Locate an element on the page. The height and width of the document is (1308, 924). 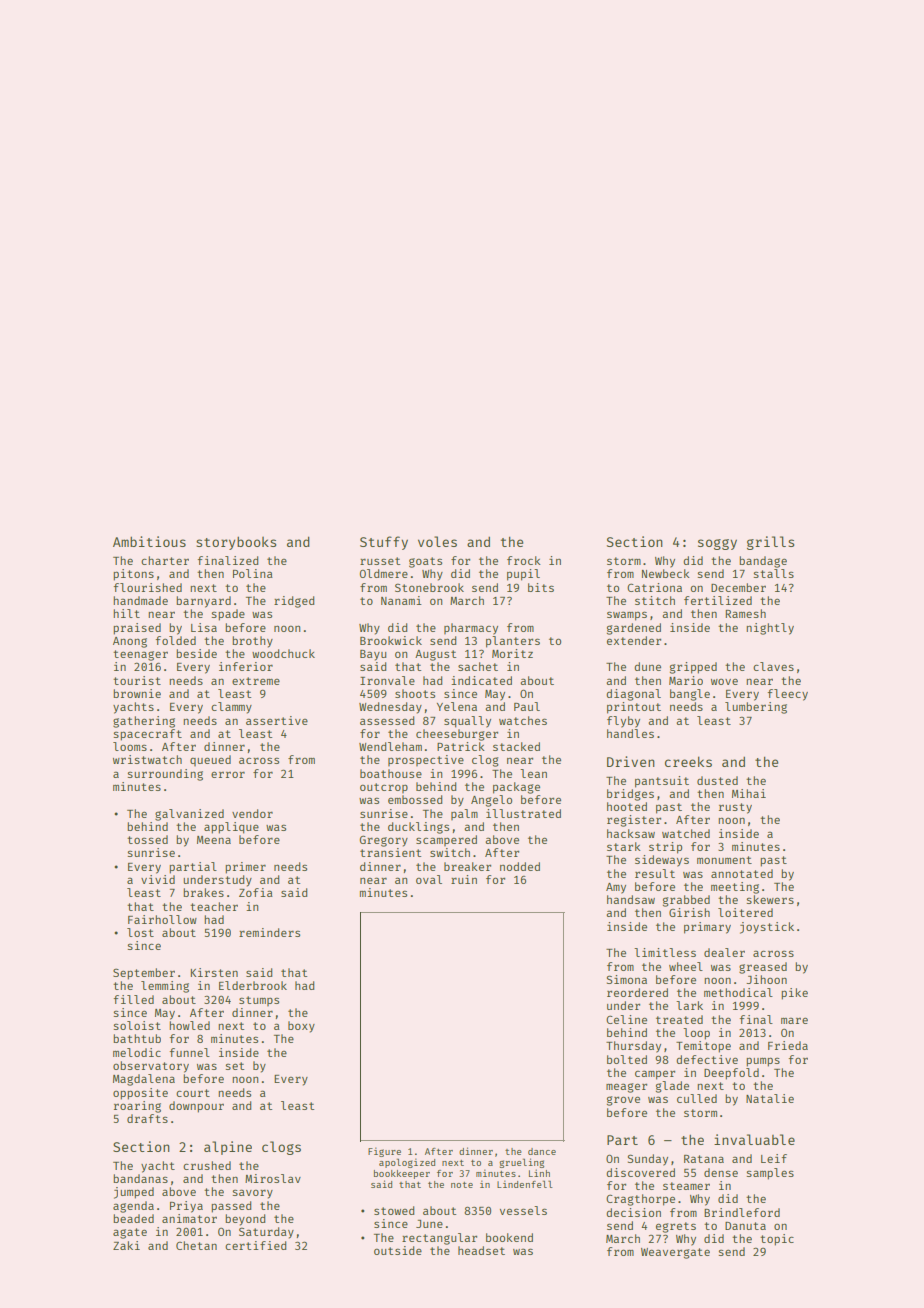
Catriona is located at coordinates (654, 587).
